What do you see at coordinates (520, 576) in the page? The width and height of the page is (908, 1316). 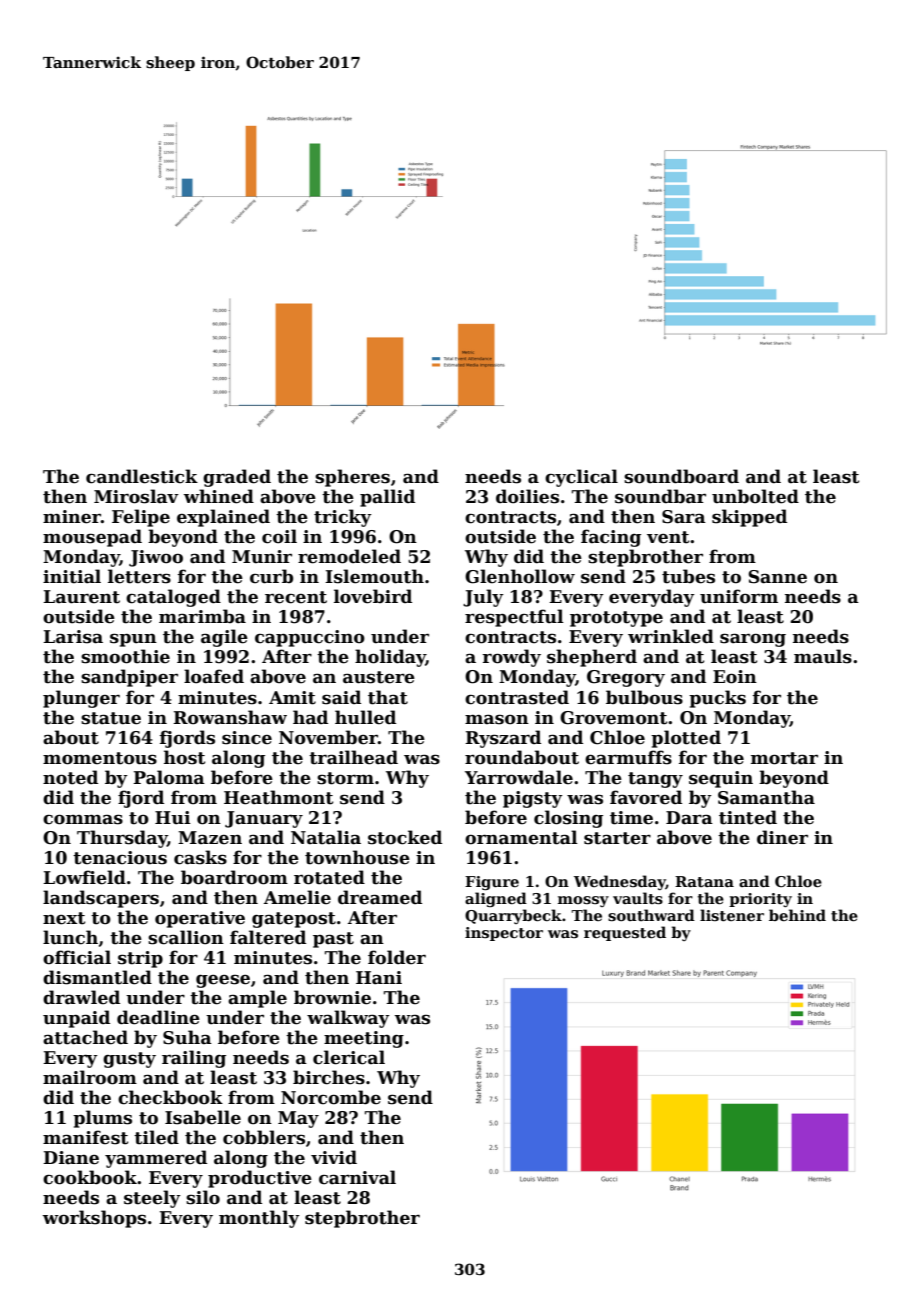 I see `Glenhollow` at bounding box center [520, 576].
